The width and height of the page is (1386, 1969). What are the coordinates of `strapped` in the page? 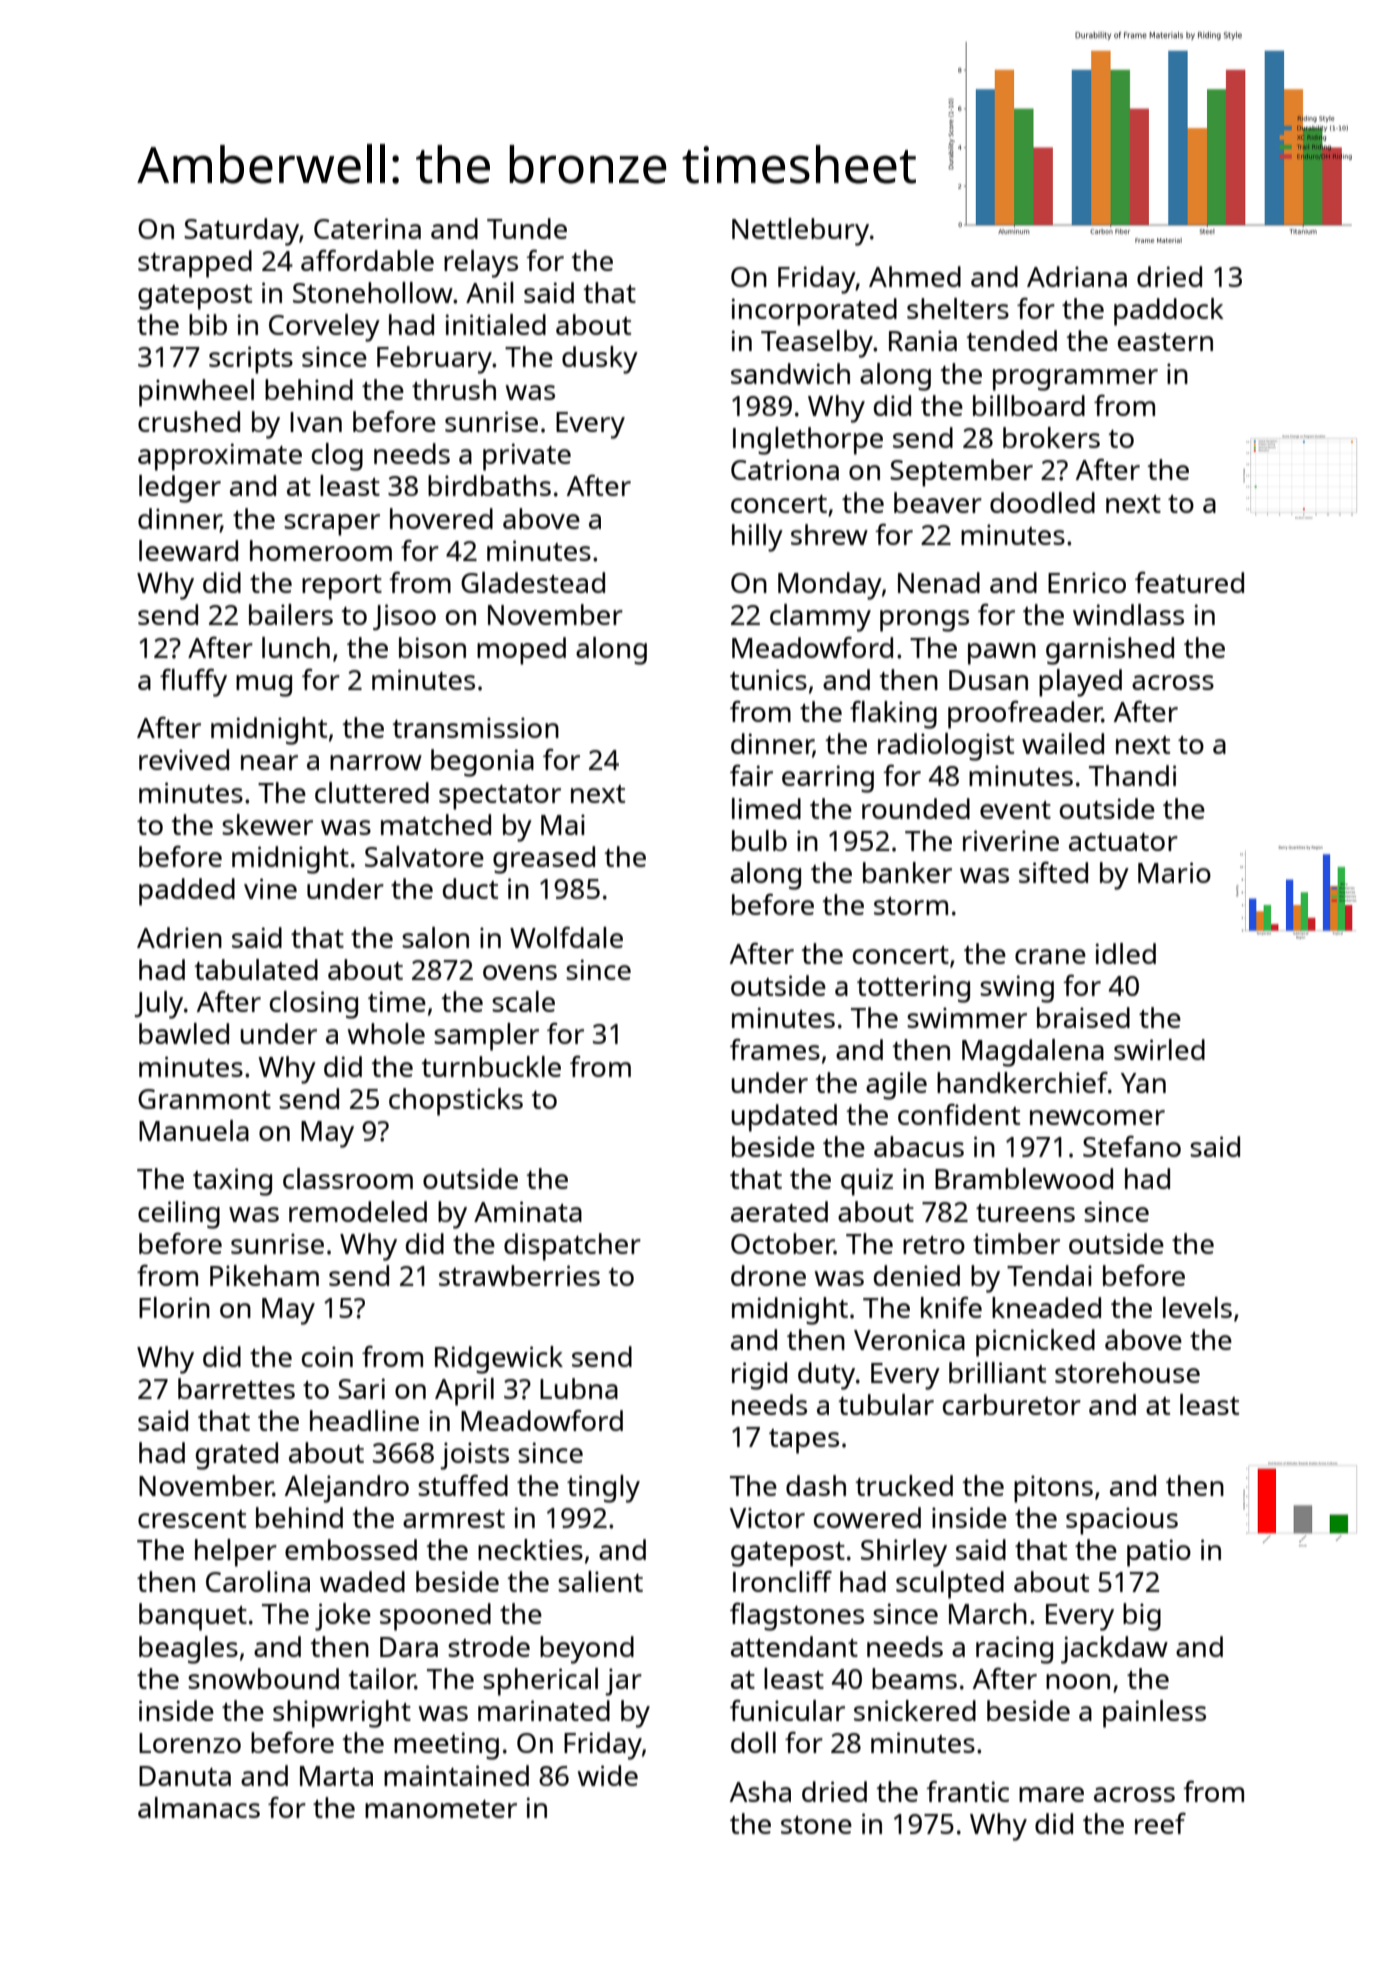 It's located at (195, 264).
